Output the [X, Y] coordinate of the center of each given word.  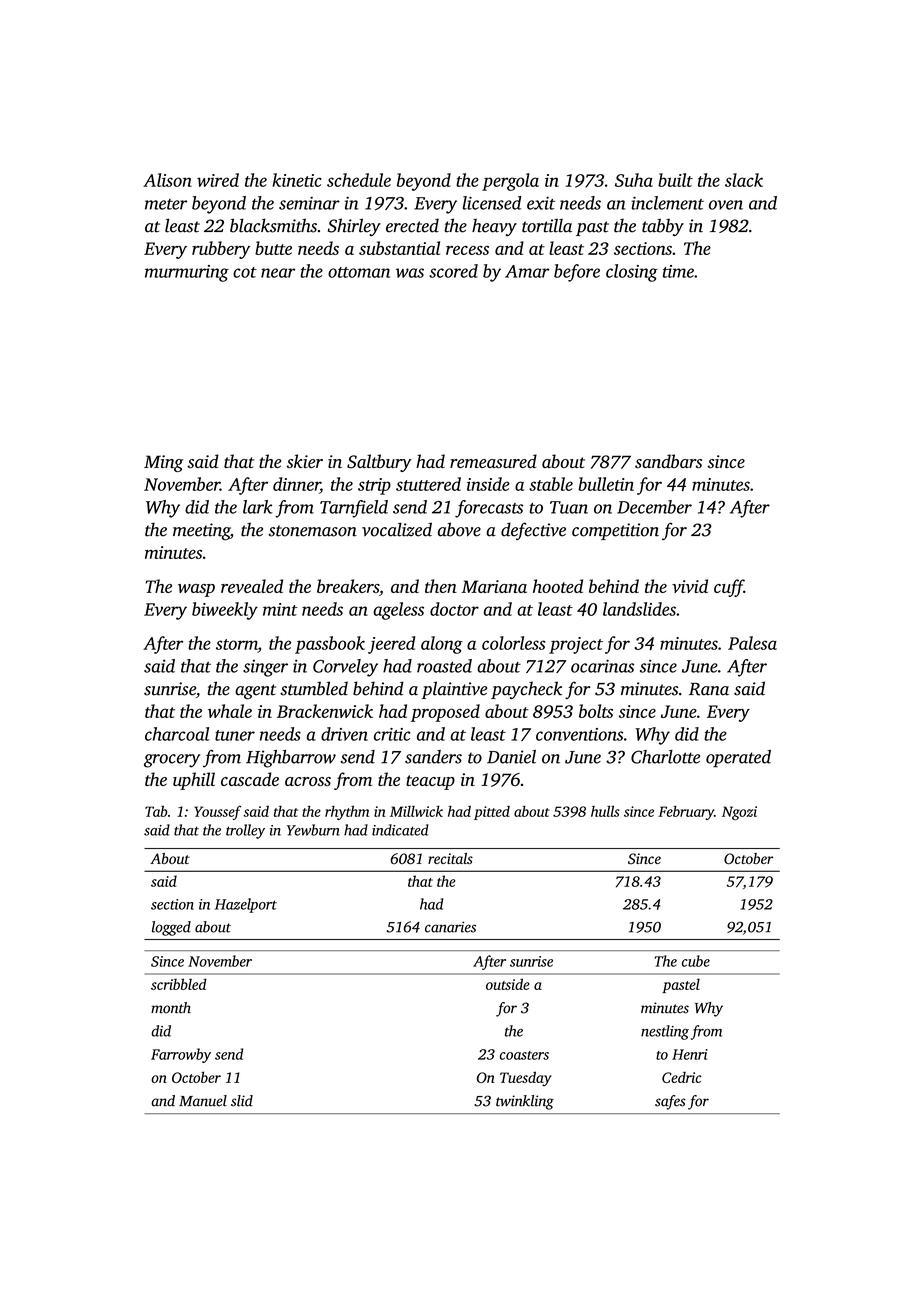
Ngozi [739, 813]
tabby [663, 227]
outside [508, 984]
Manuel [203, 1101]
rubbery [221, 250]
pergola [510, 182]
